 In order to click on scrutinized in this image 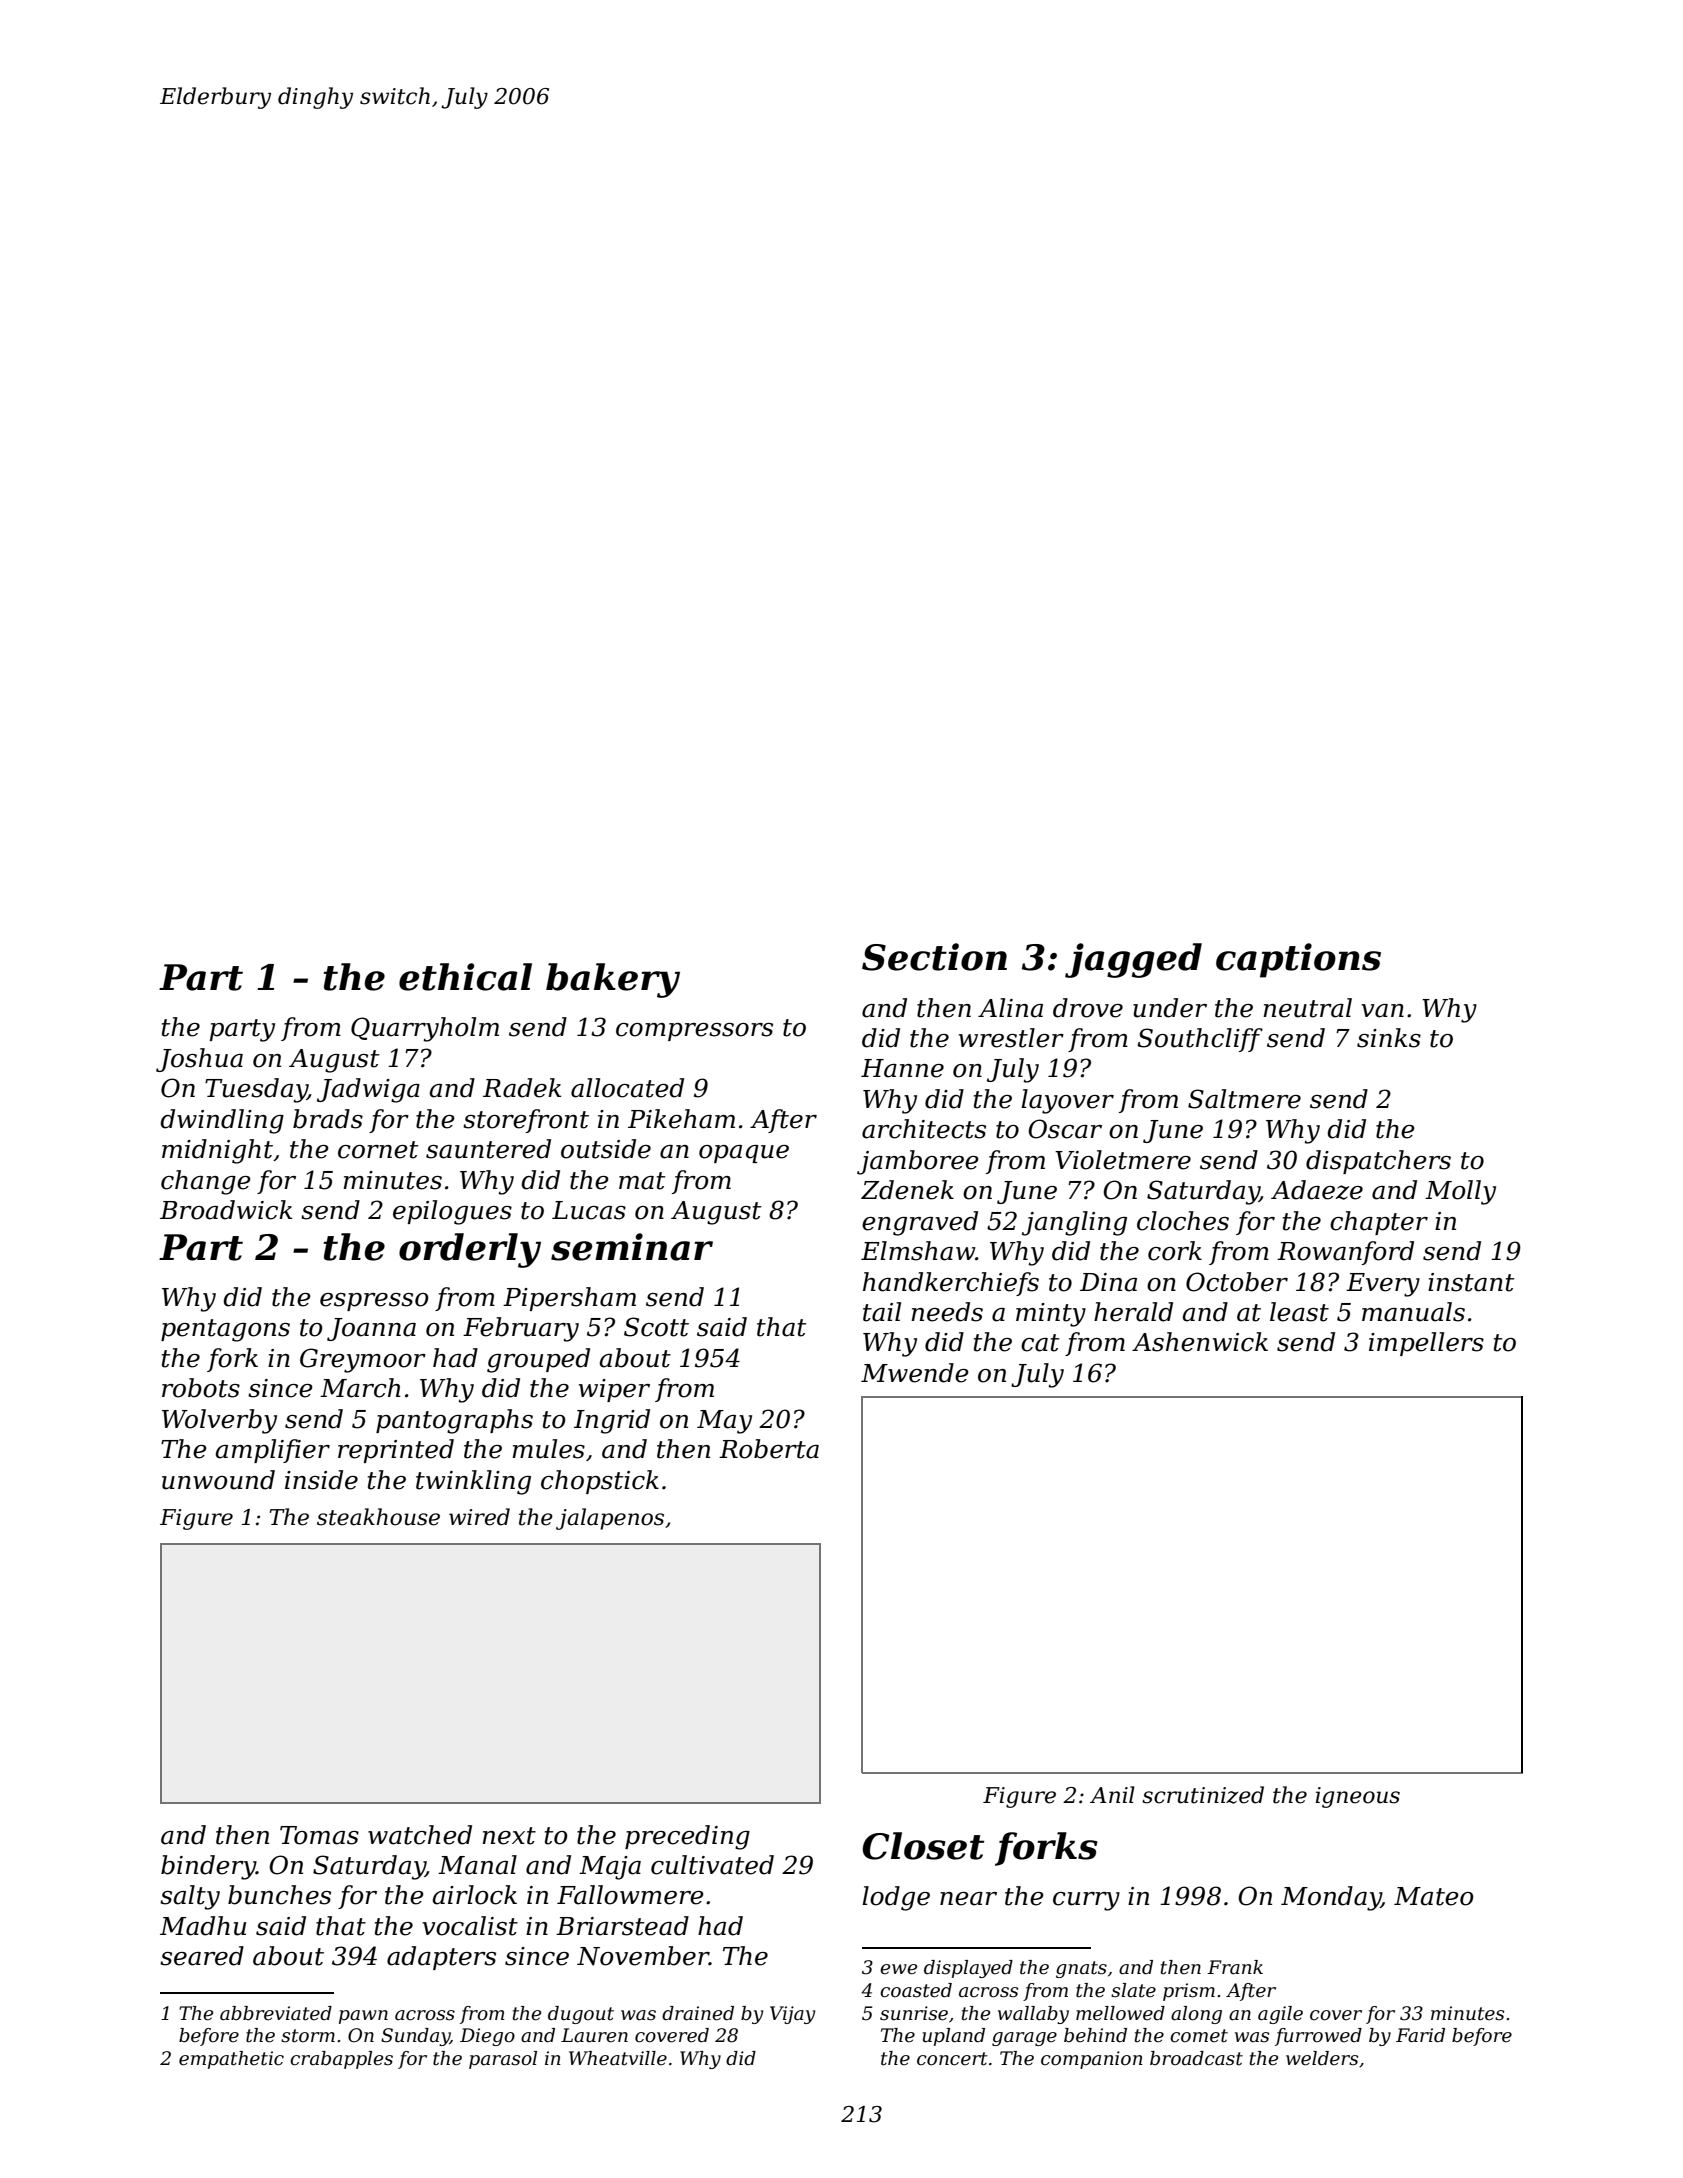, I will do `click(1203, 1795)`.
